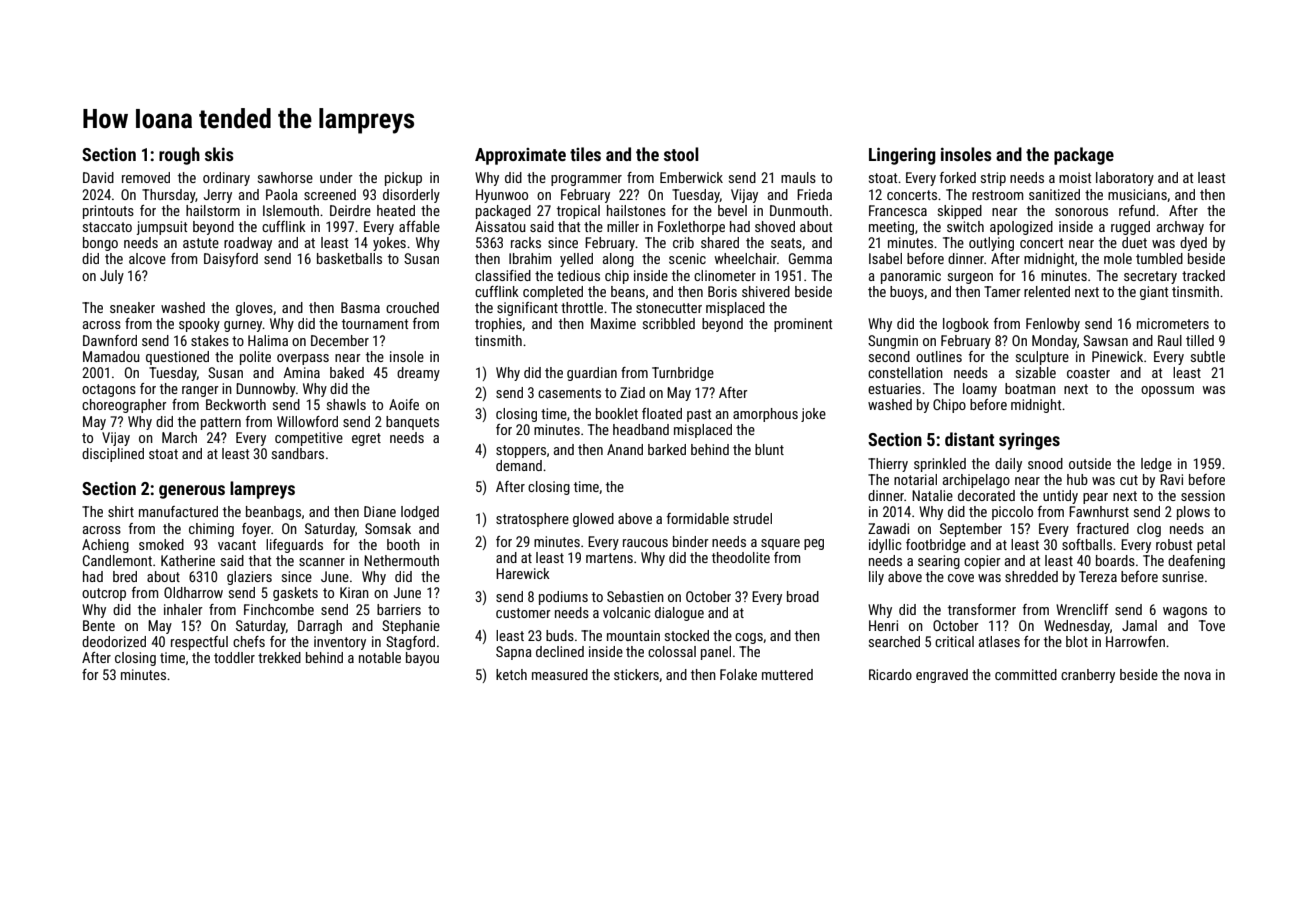  Describe the element at coordinates (380, 657) in the screenshot. I see `notable` at that location.
